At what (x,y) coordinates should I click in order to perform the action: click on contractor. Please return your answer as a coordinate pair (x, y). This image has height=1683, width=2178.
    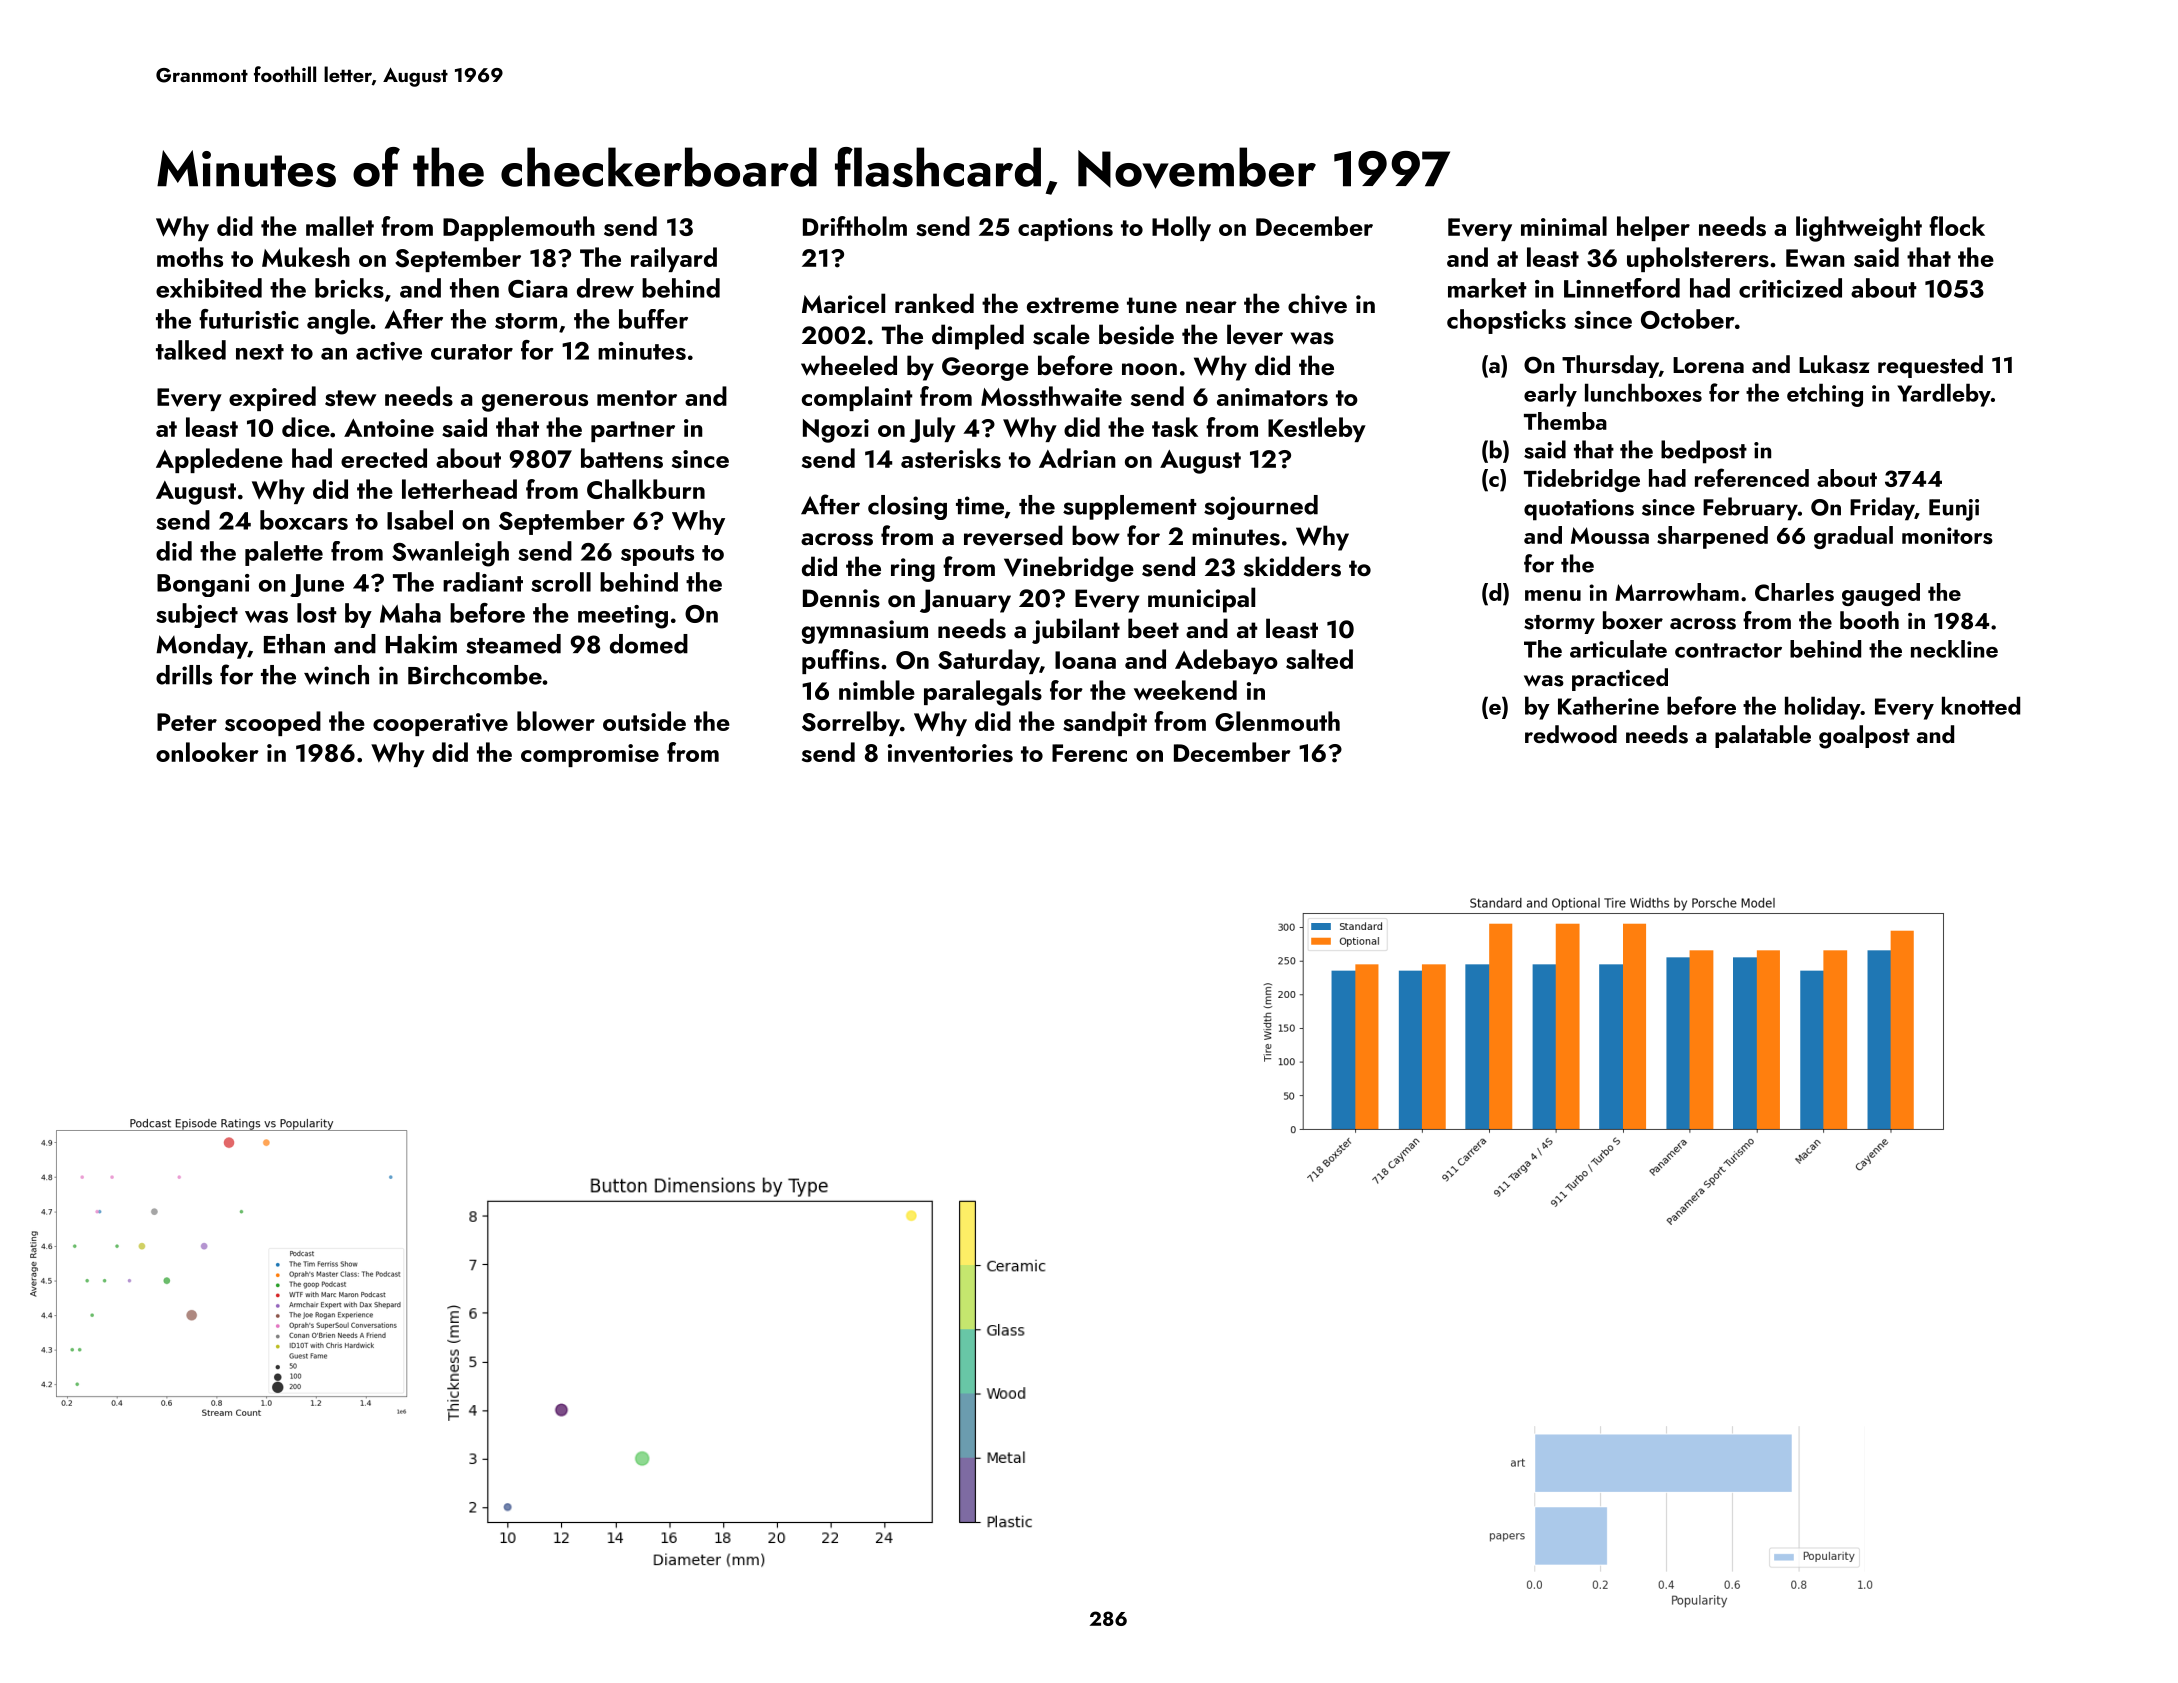
    Looking at the image, I should click on (1728, 650).
